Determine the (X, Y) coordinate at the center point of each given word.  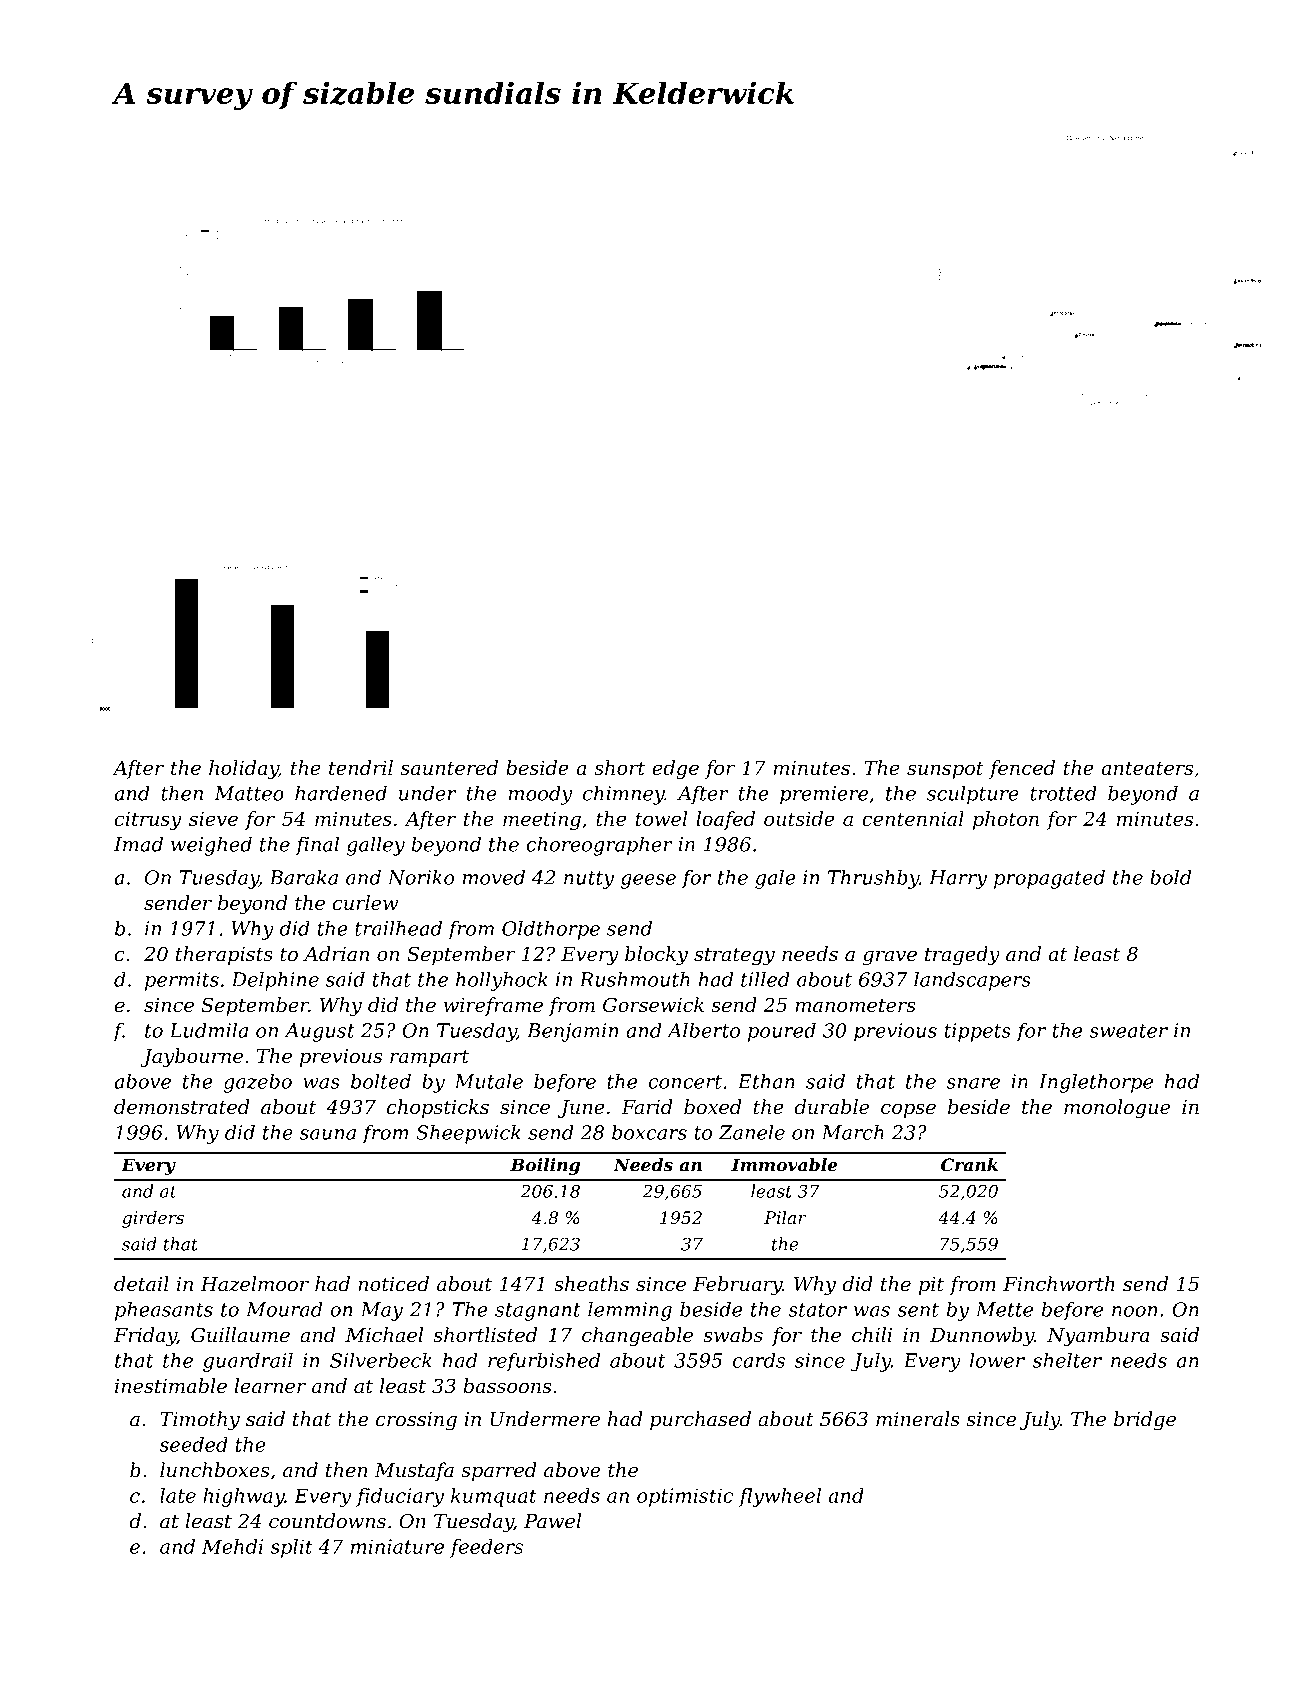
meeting (542, 821)
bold (1170, 877)
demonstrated (181, 1107)
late (178, 1495)
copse (908, 1110)
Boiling (545, 1166)
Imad (138, 844)
